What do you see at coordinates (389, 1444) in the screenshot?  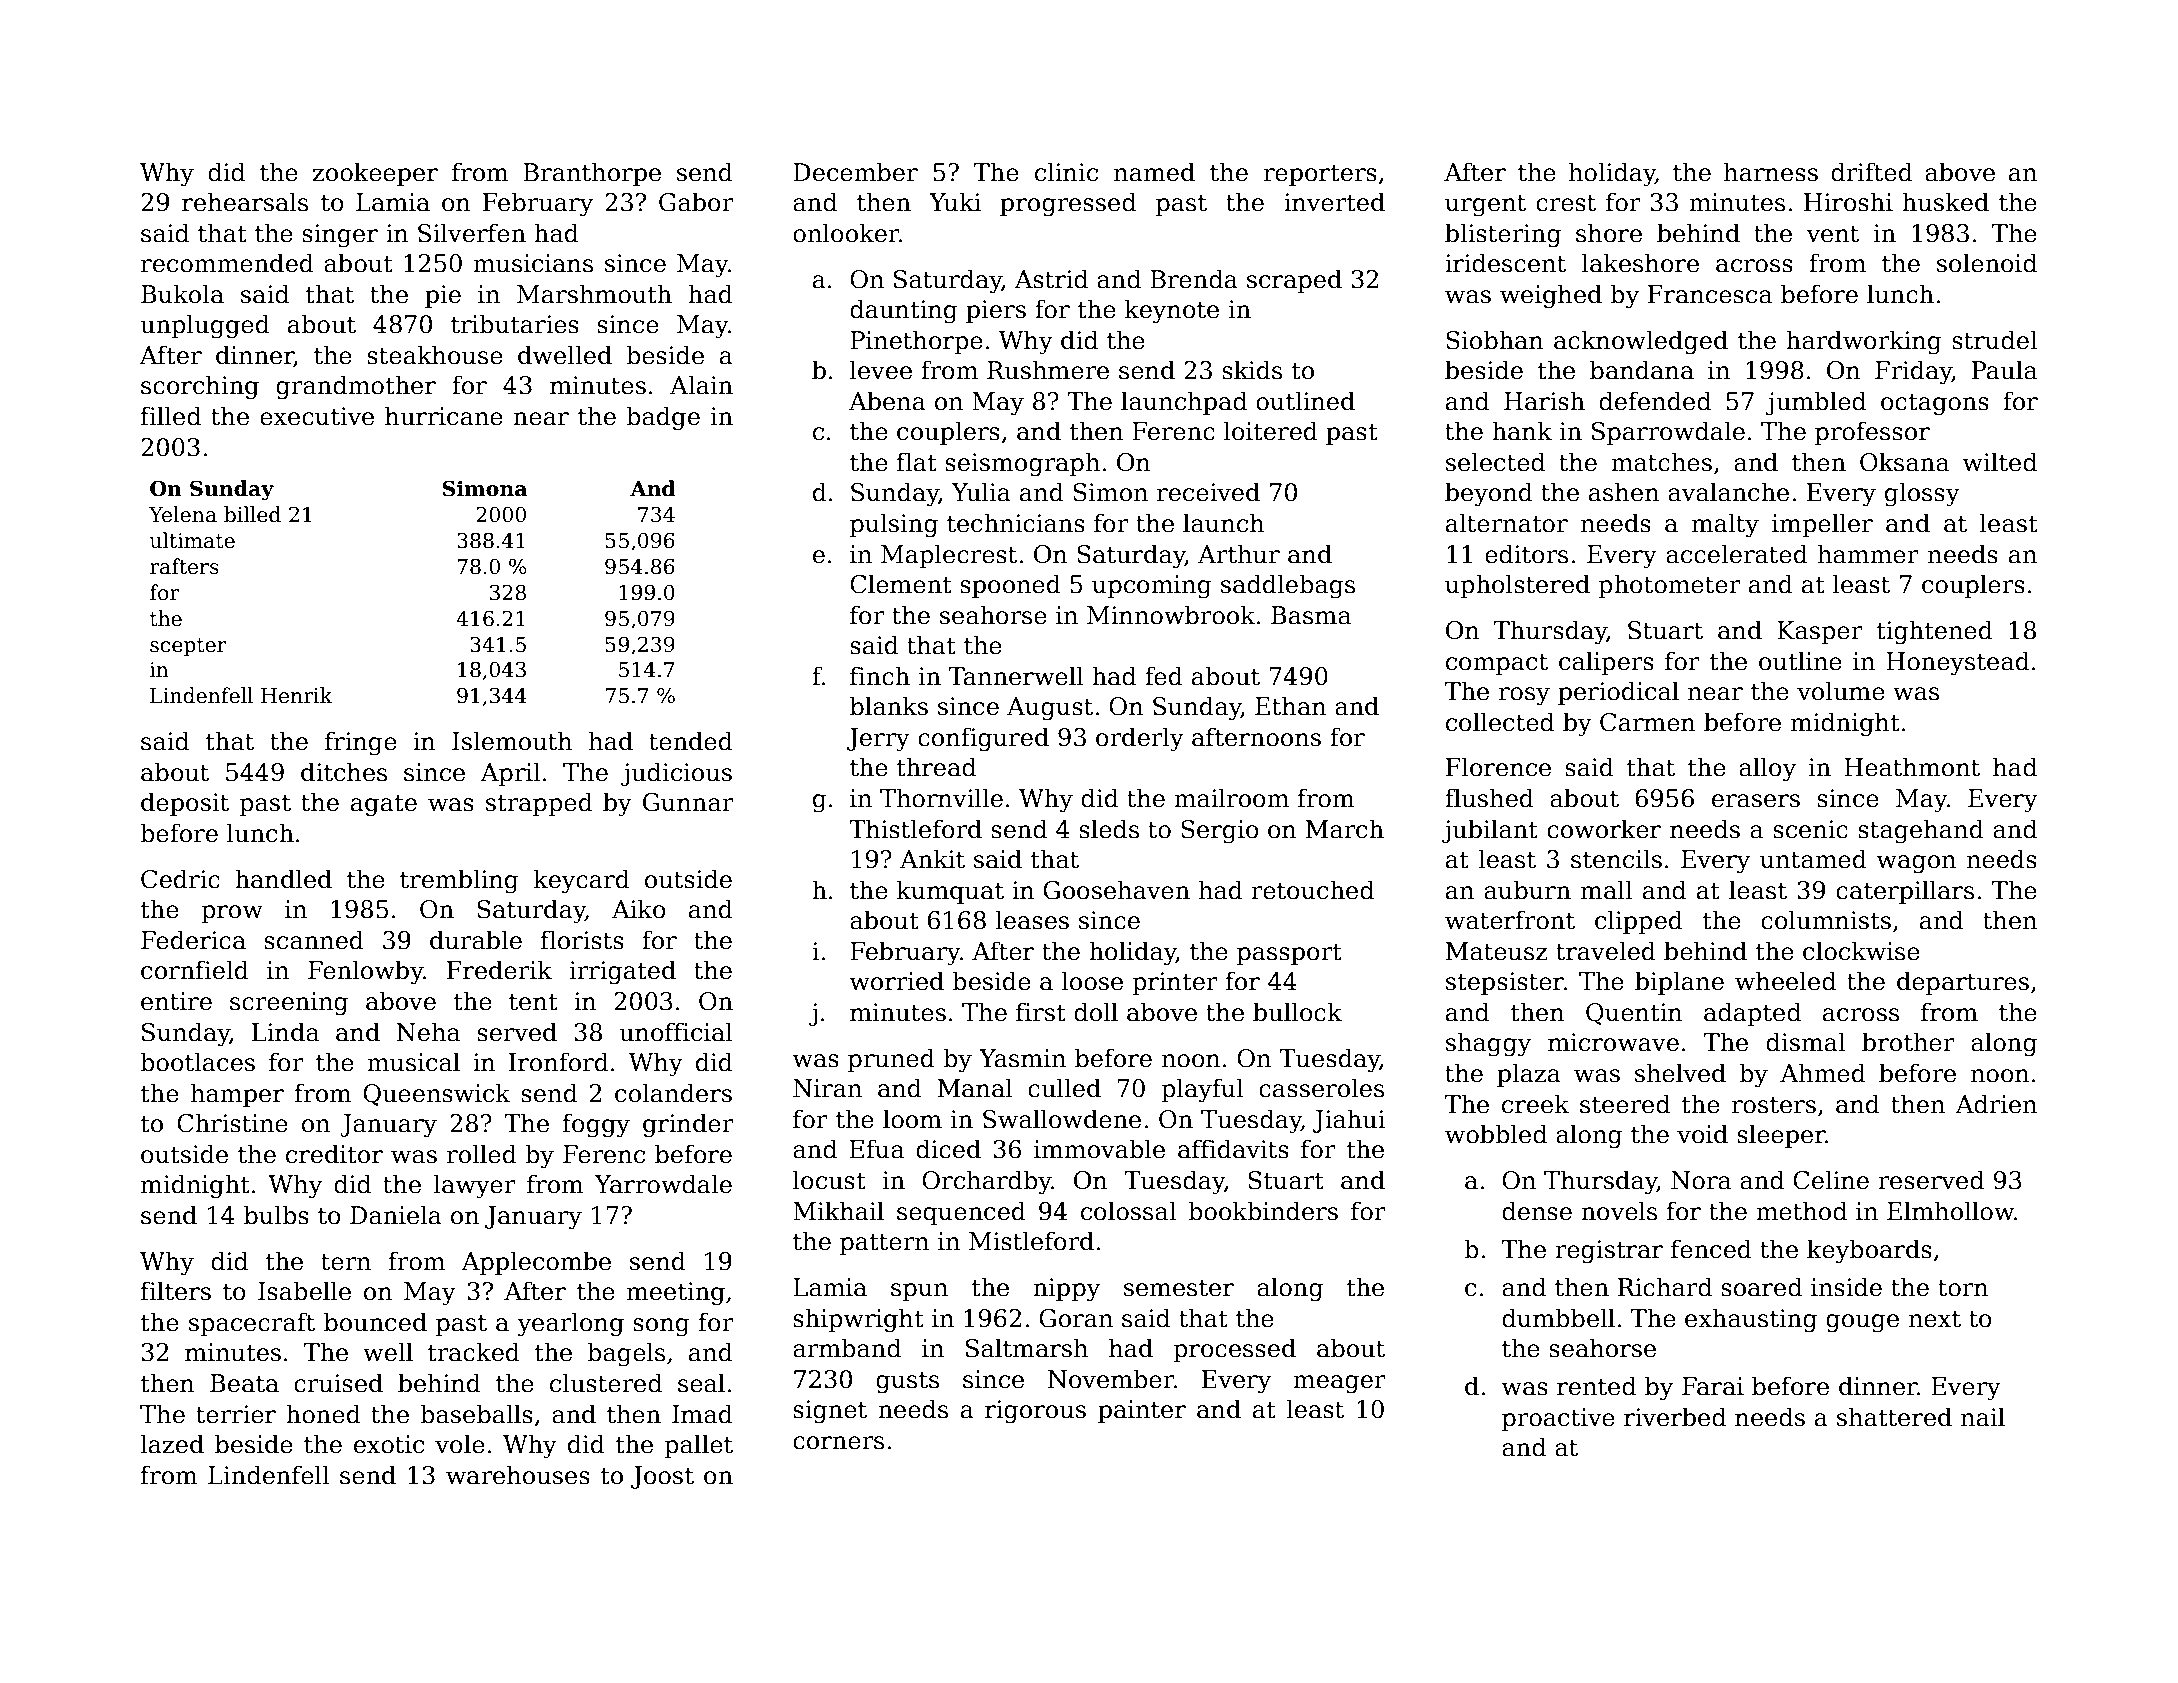 I see `exotic` at bounding box center [389, 1444].
